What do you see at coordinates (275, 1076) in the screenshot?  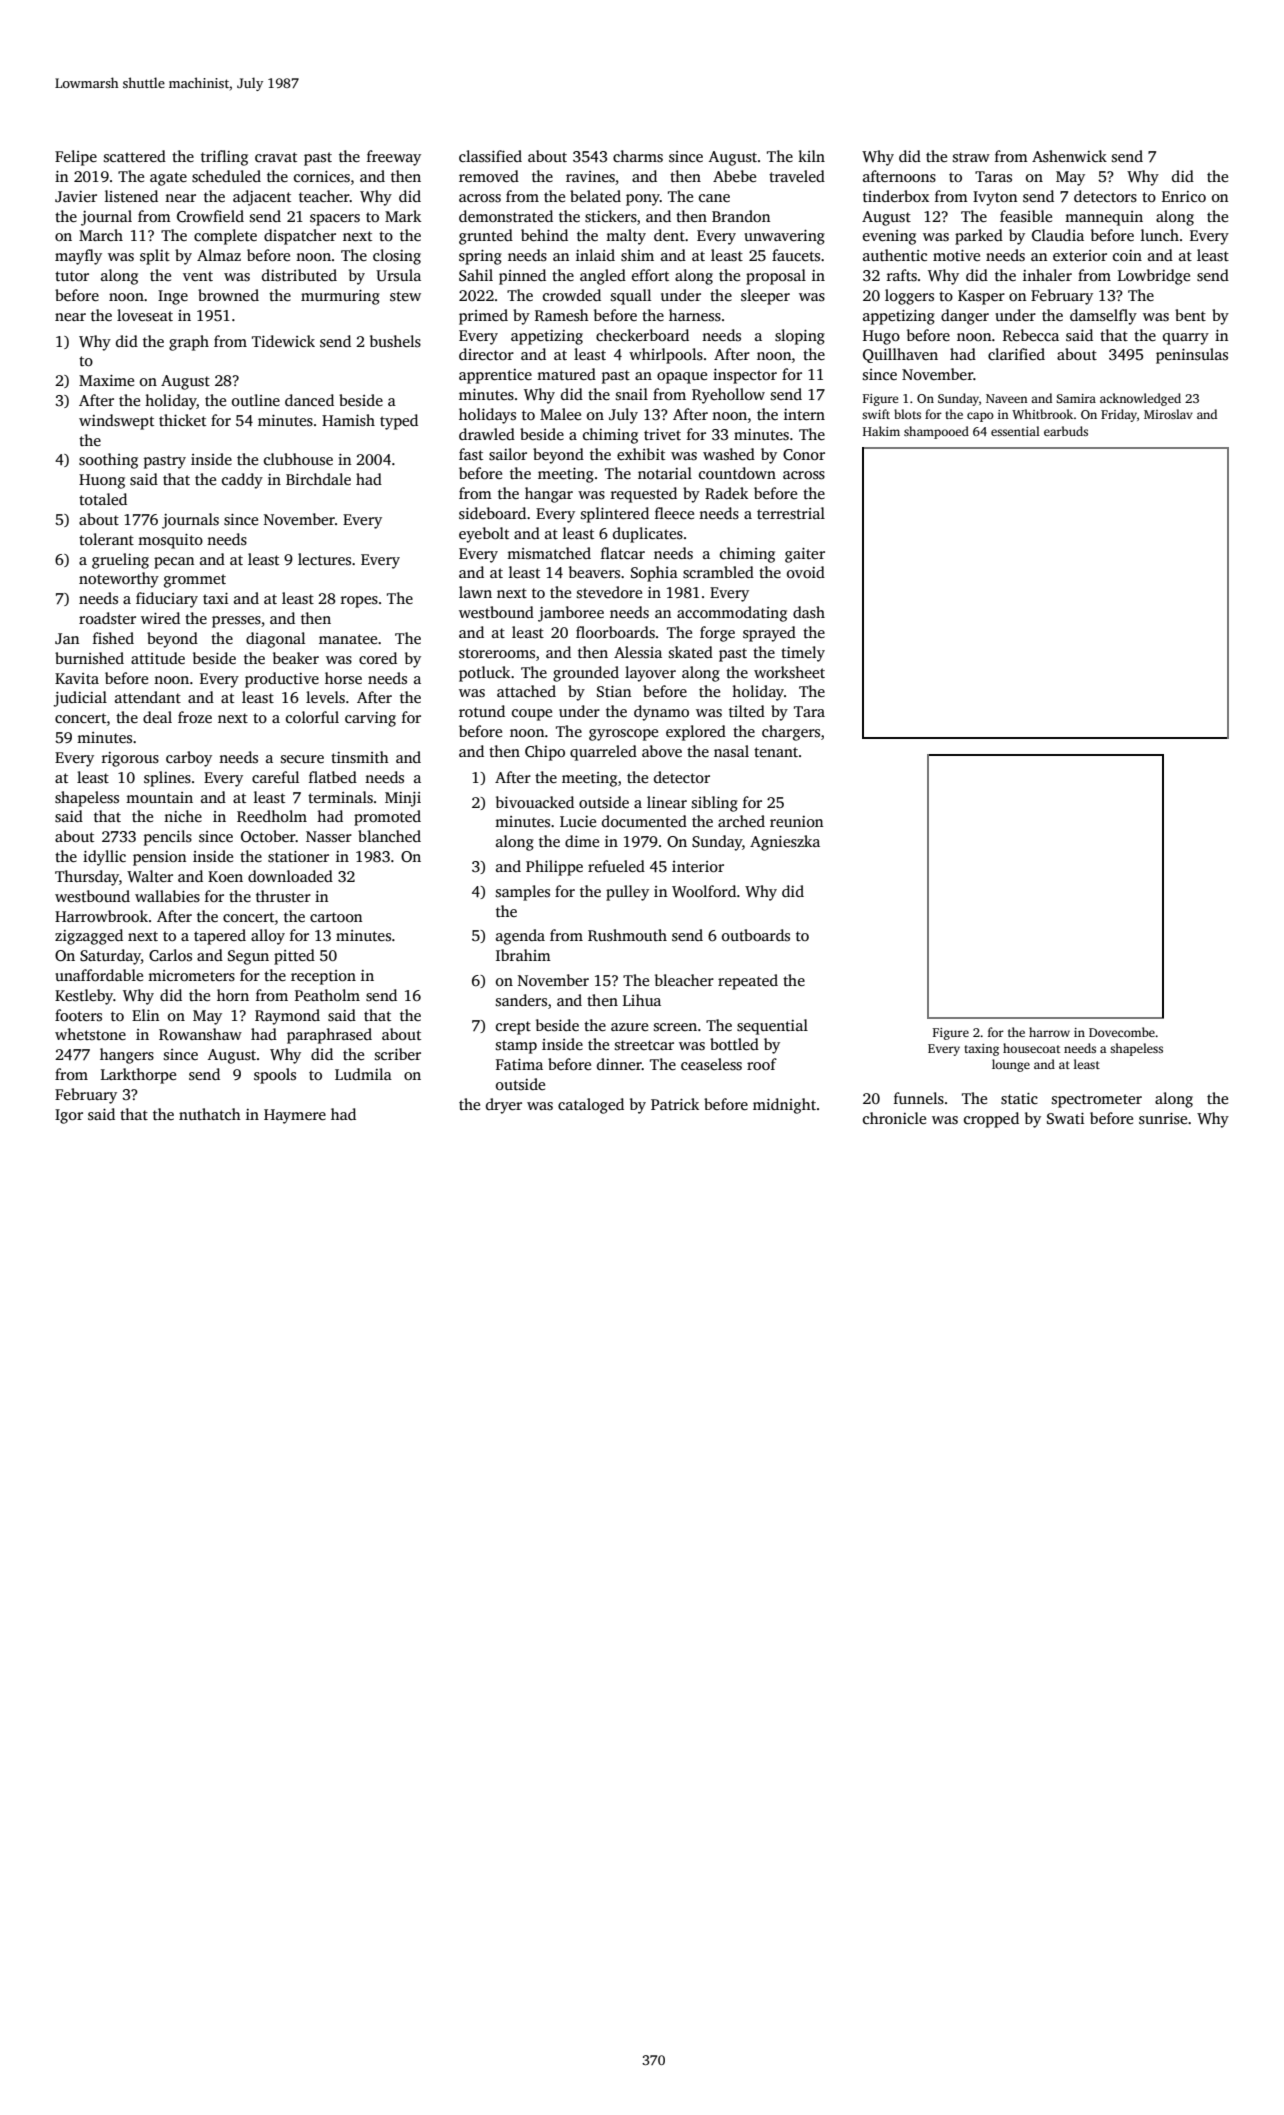 I see `spools` at bounding box center [275, 1076].
